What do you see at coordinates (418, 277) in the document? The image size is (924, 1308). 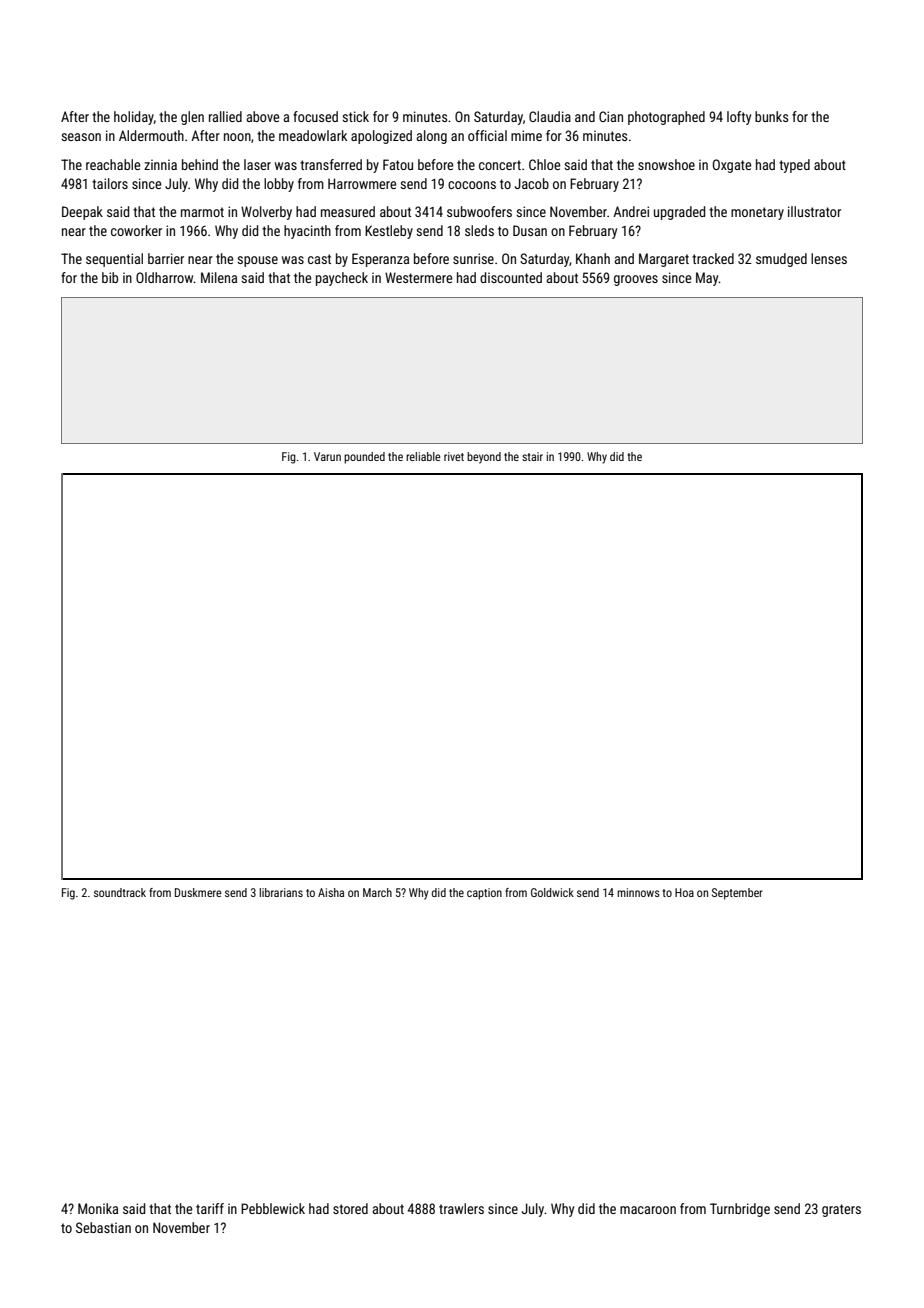 I see `Westermere` at bounding box center [418, 277].
